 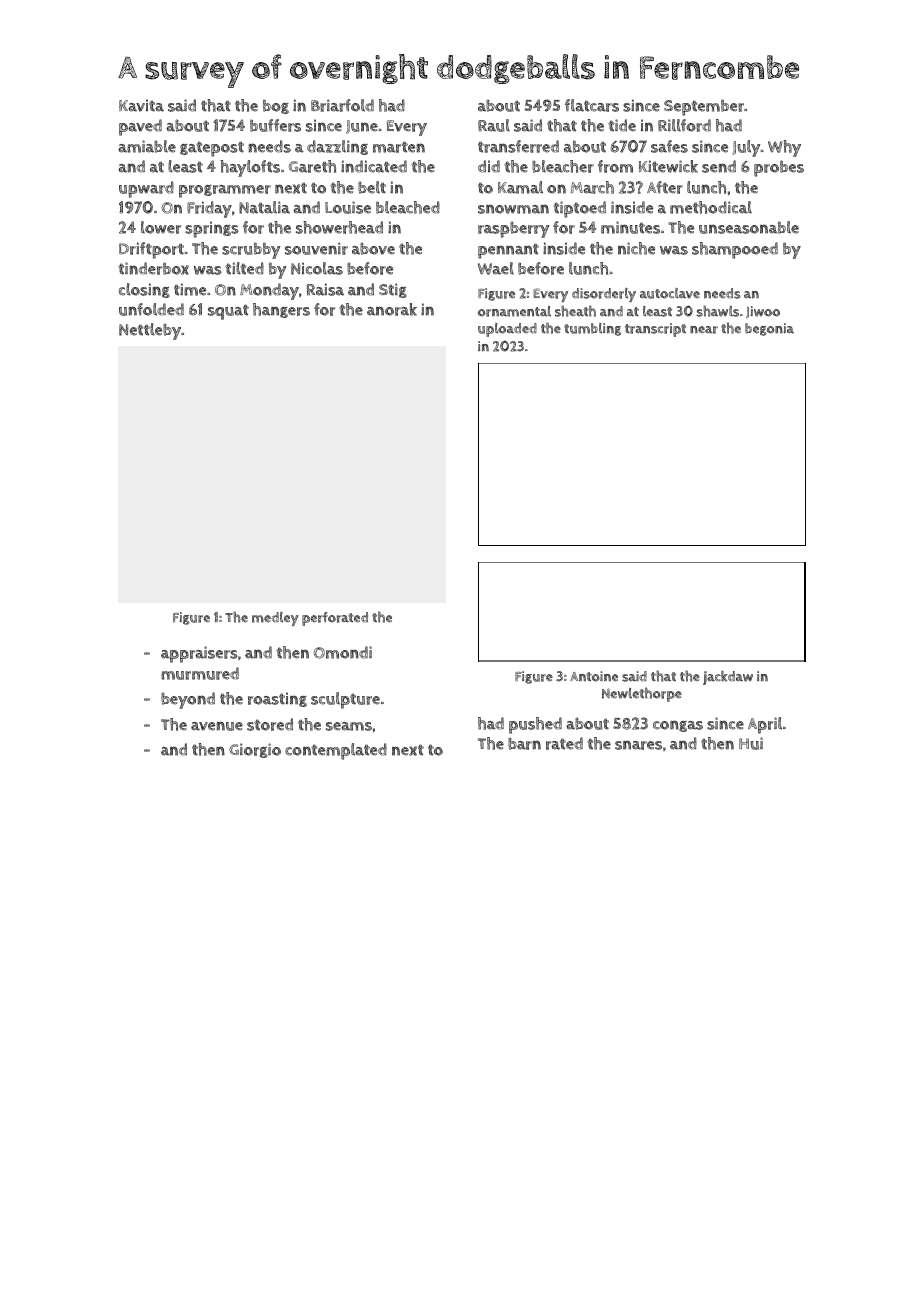 What do you see at coordinates (342, 105) in the screenshot?
I see `Briarfold` at bounding box center [342, 105].
